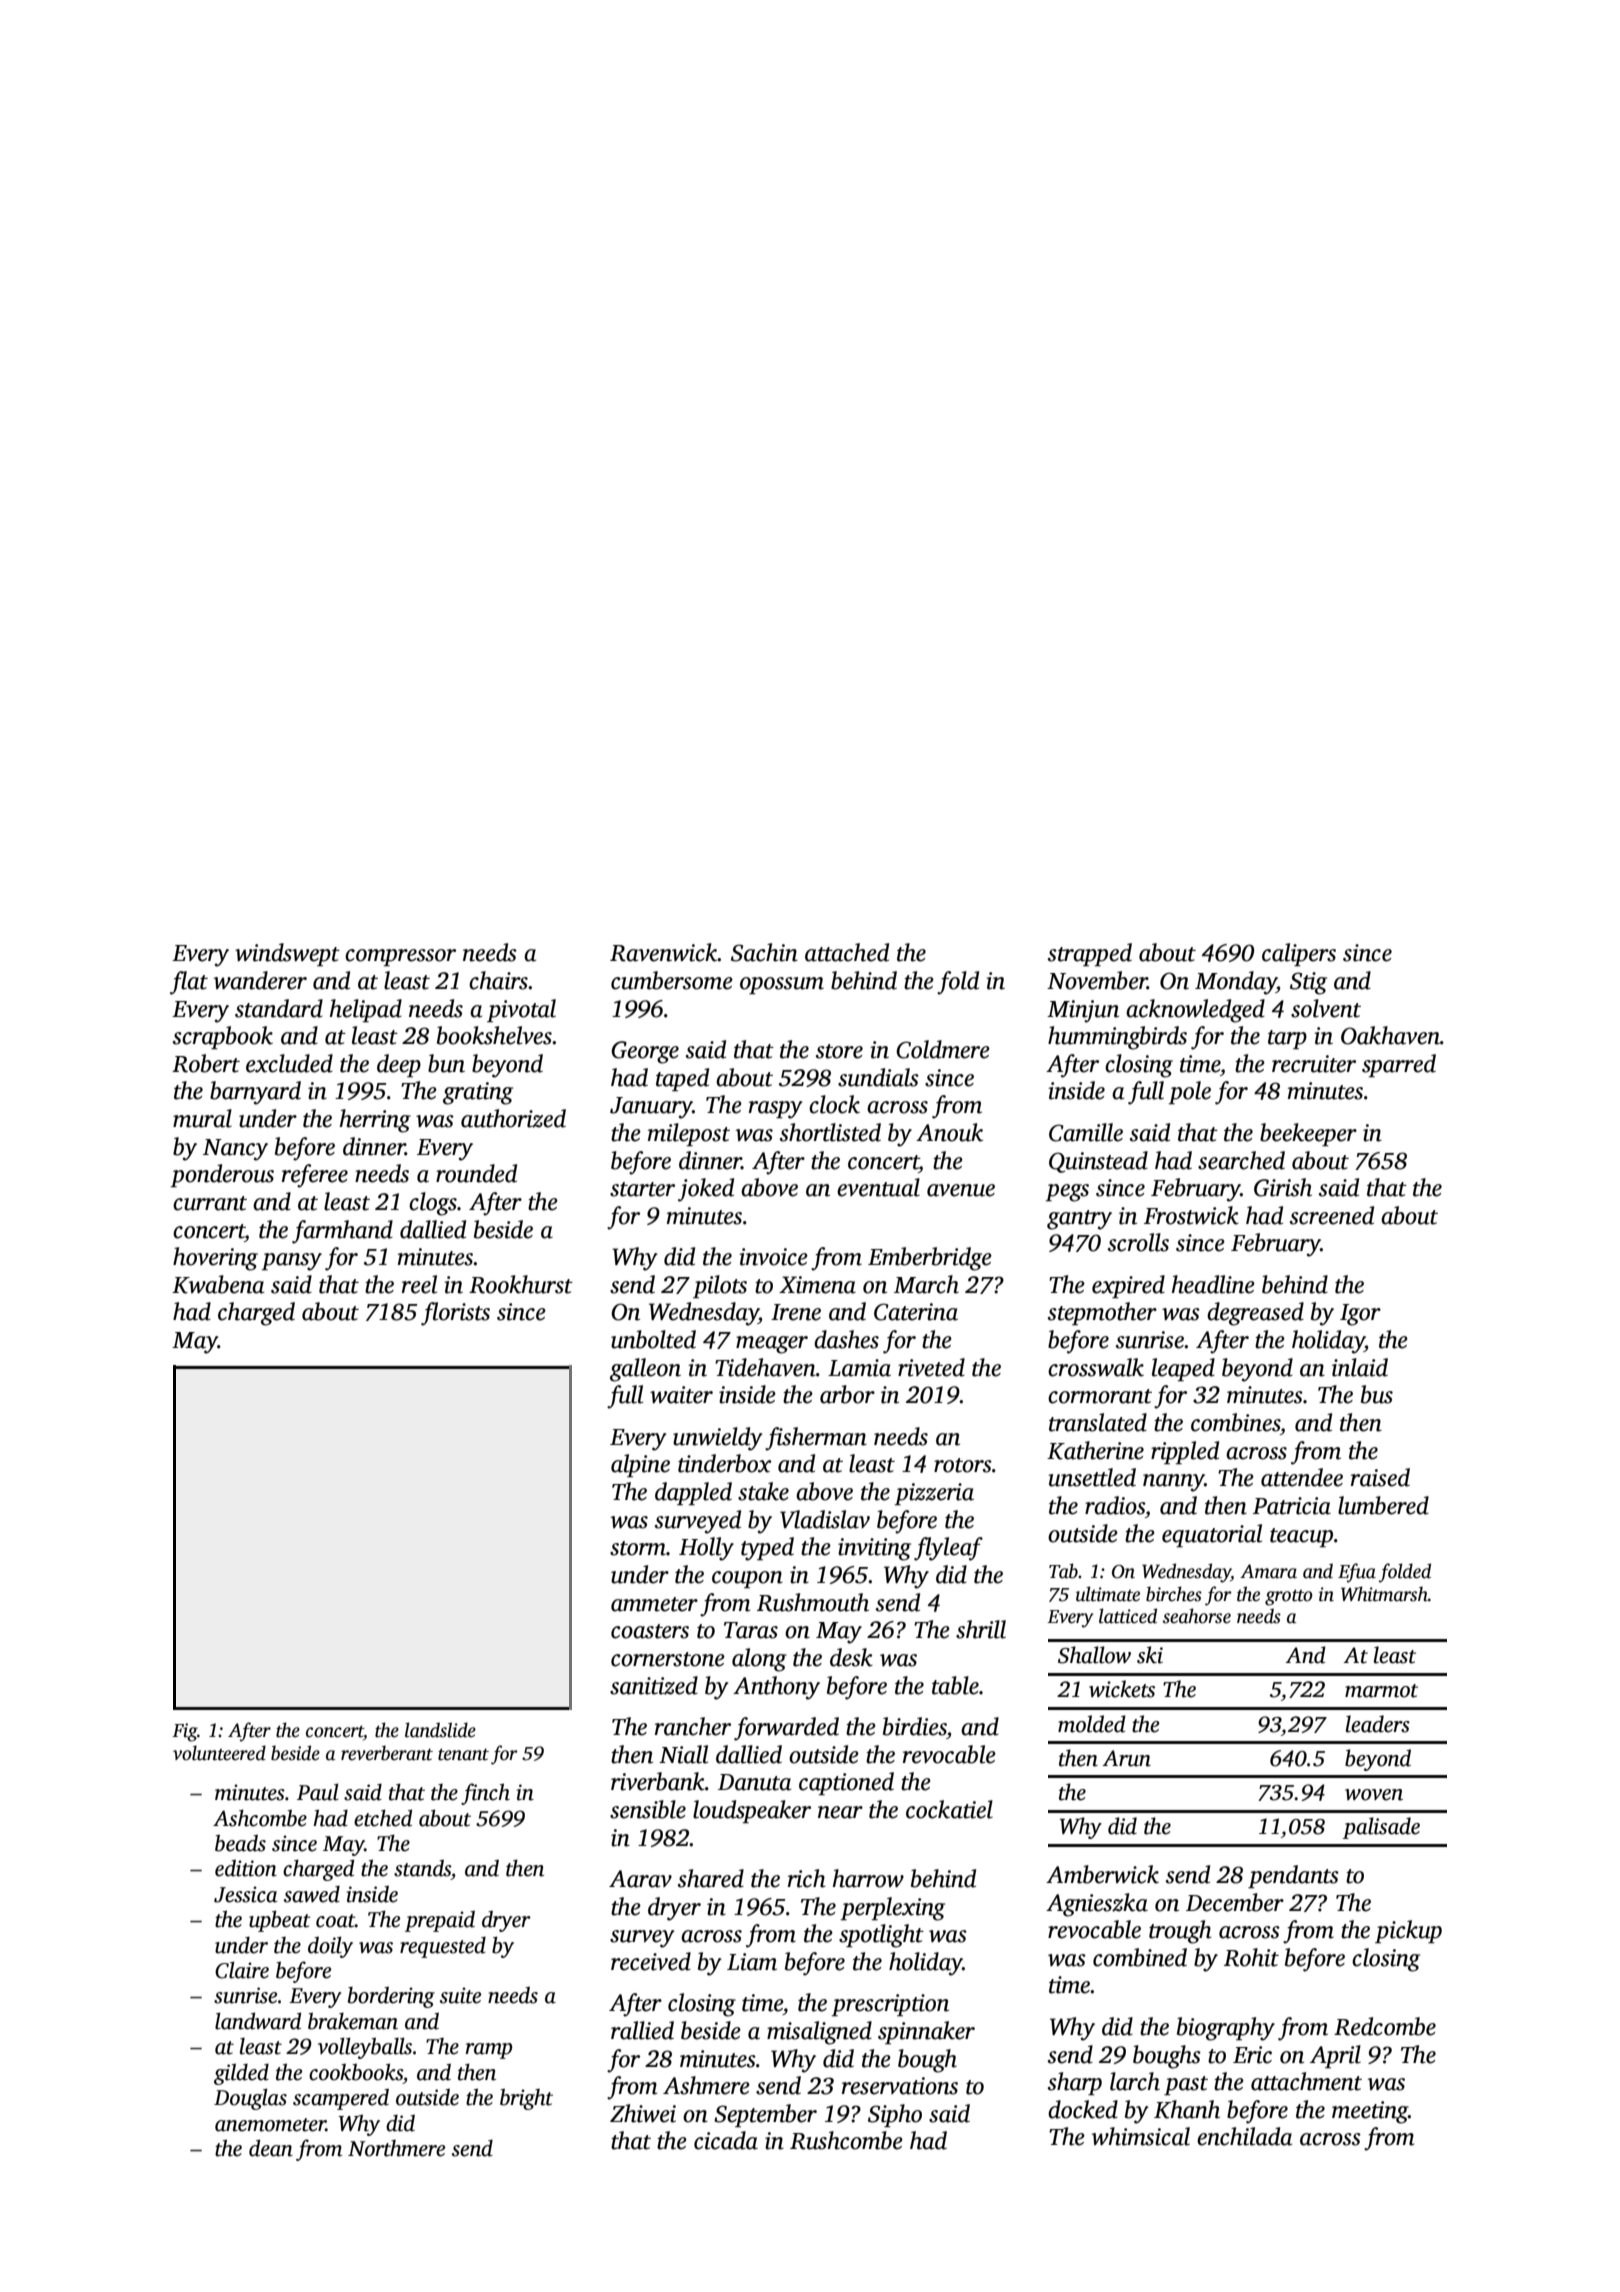  What do you see at coordinates (218, 1284) in the image?
I see `Kwabena` at bounding box center [218, 1284].
